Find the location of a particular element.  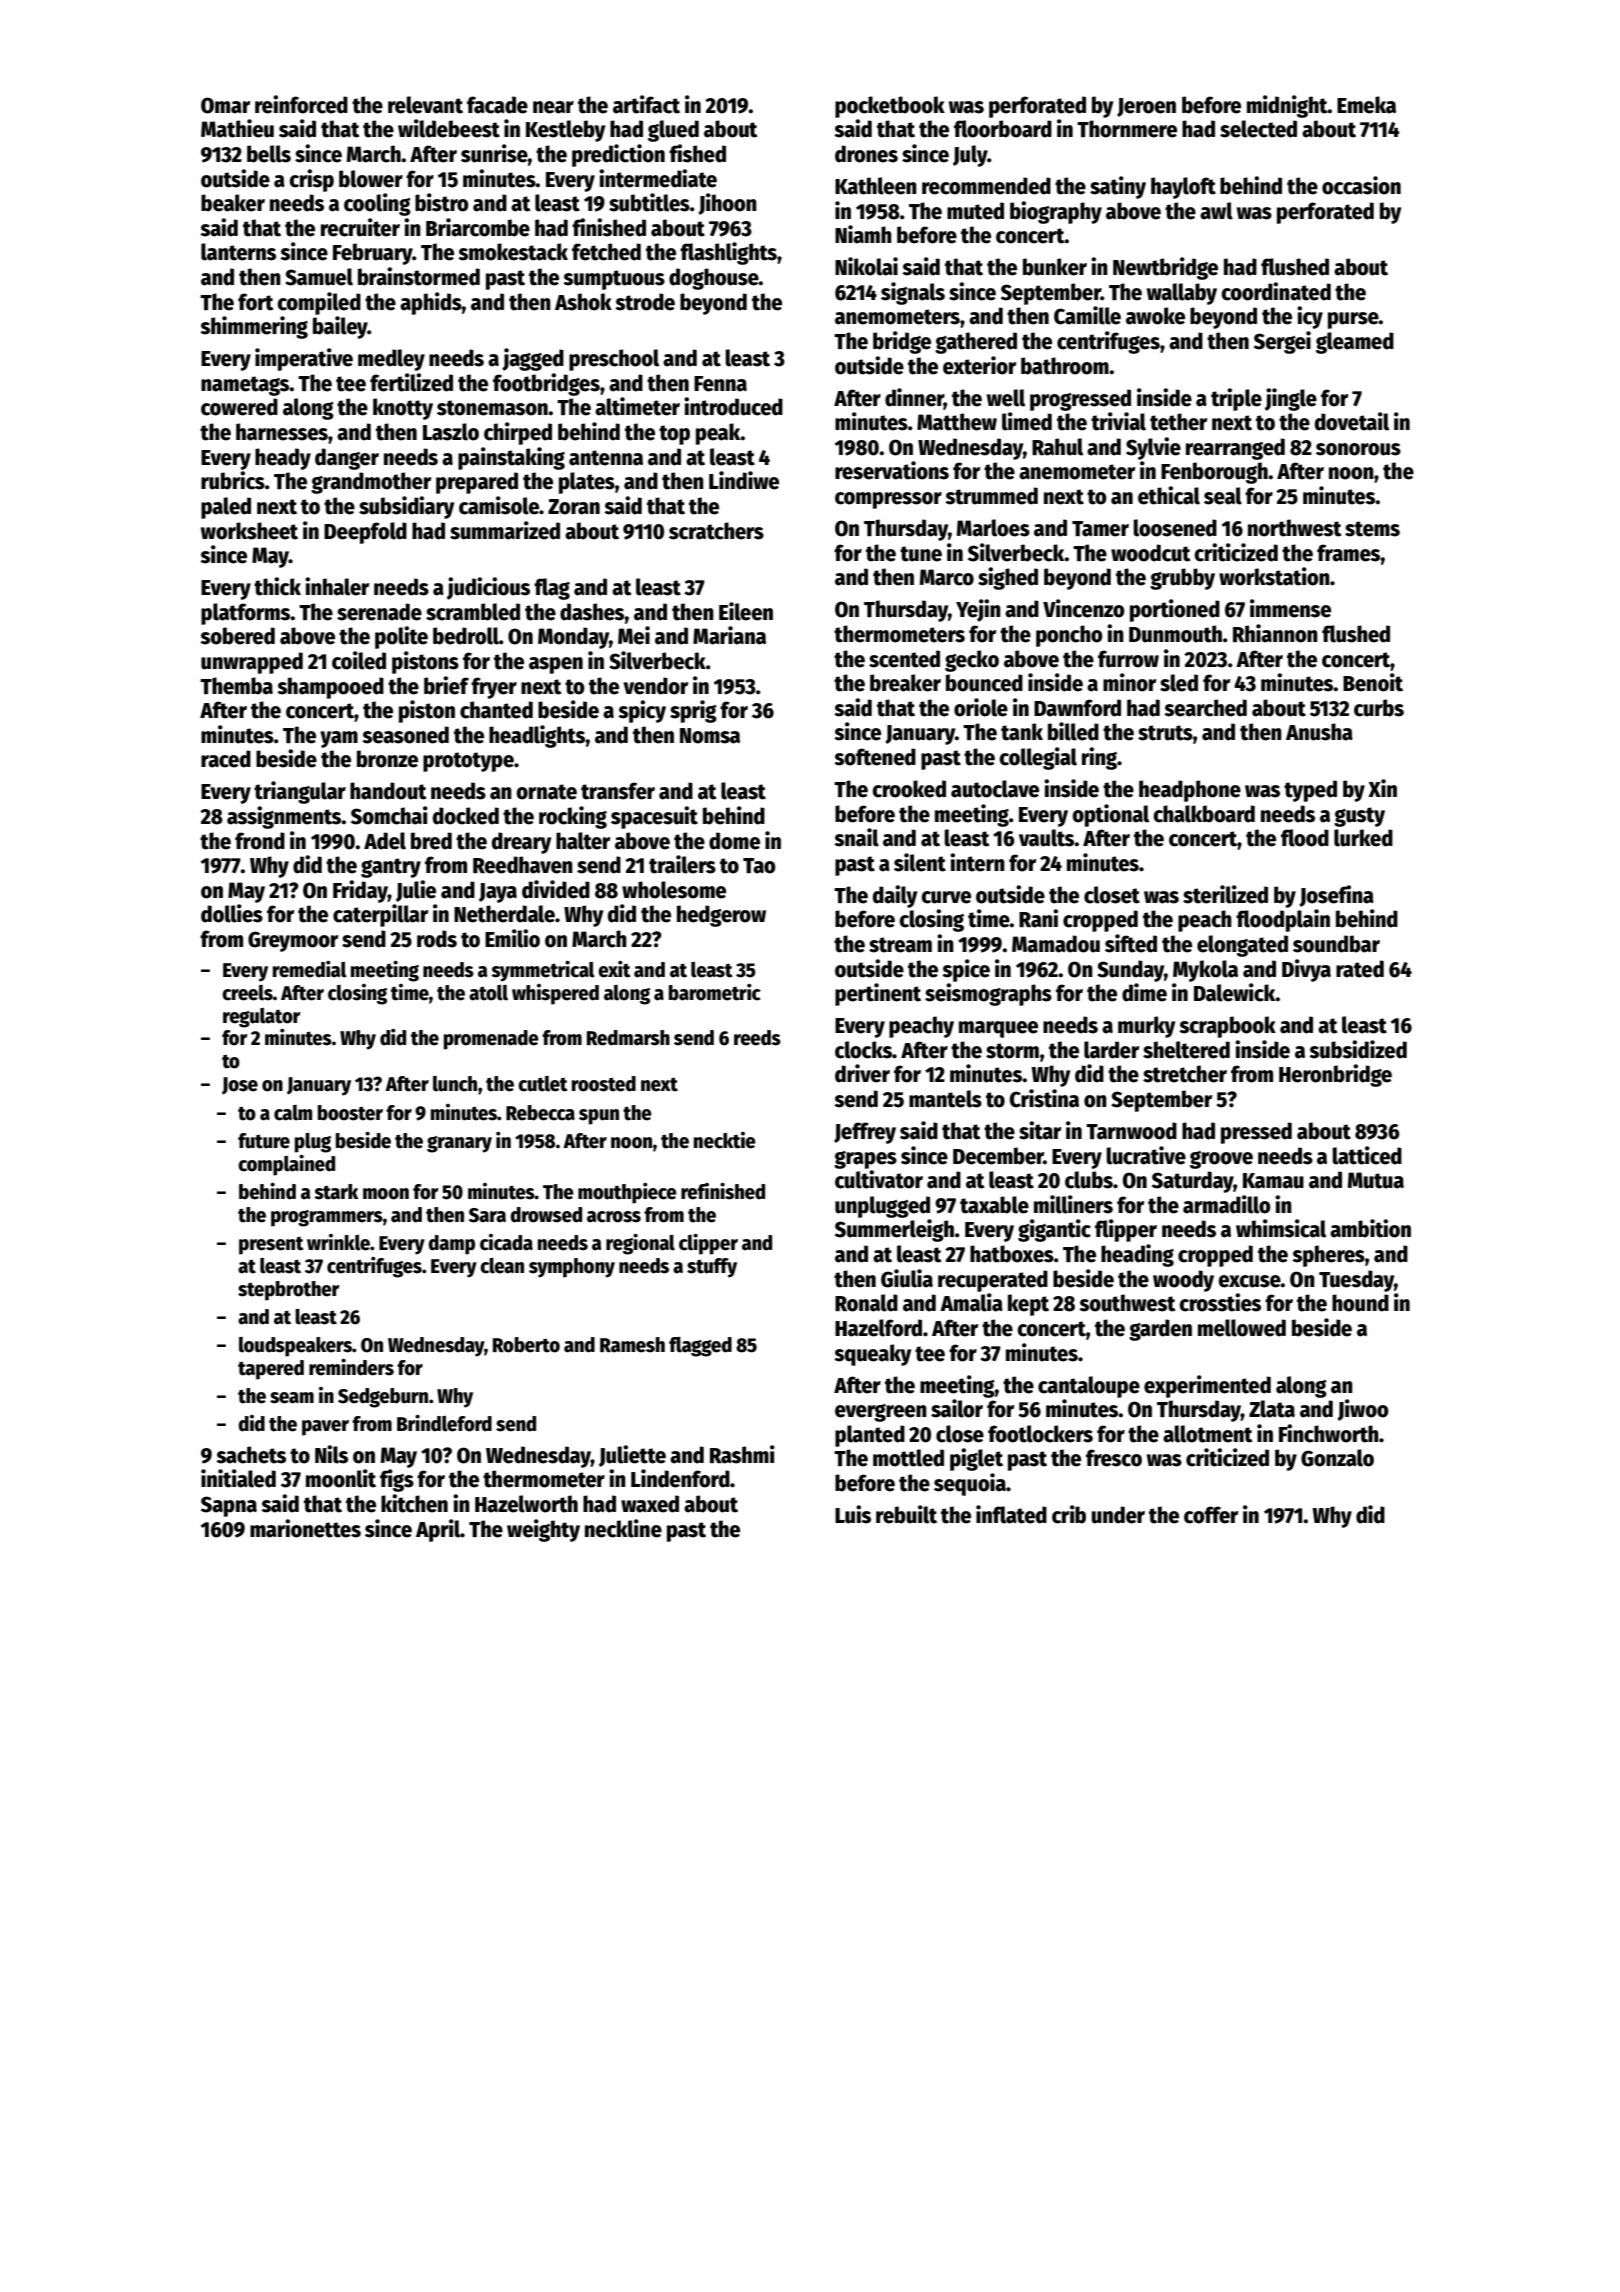

wallaby is located at coordinates (1182, 294).
